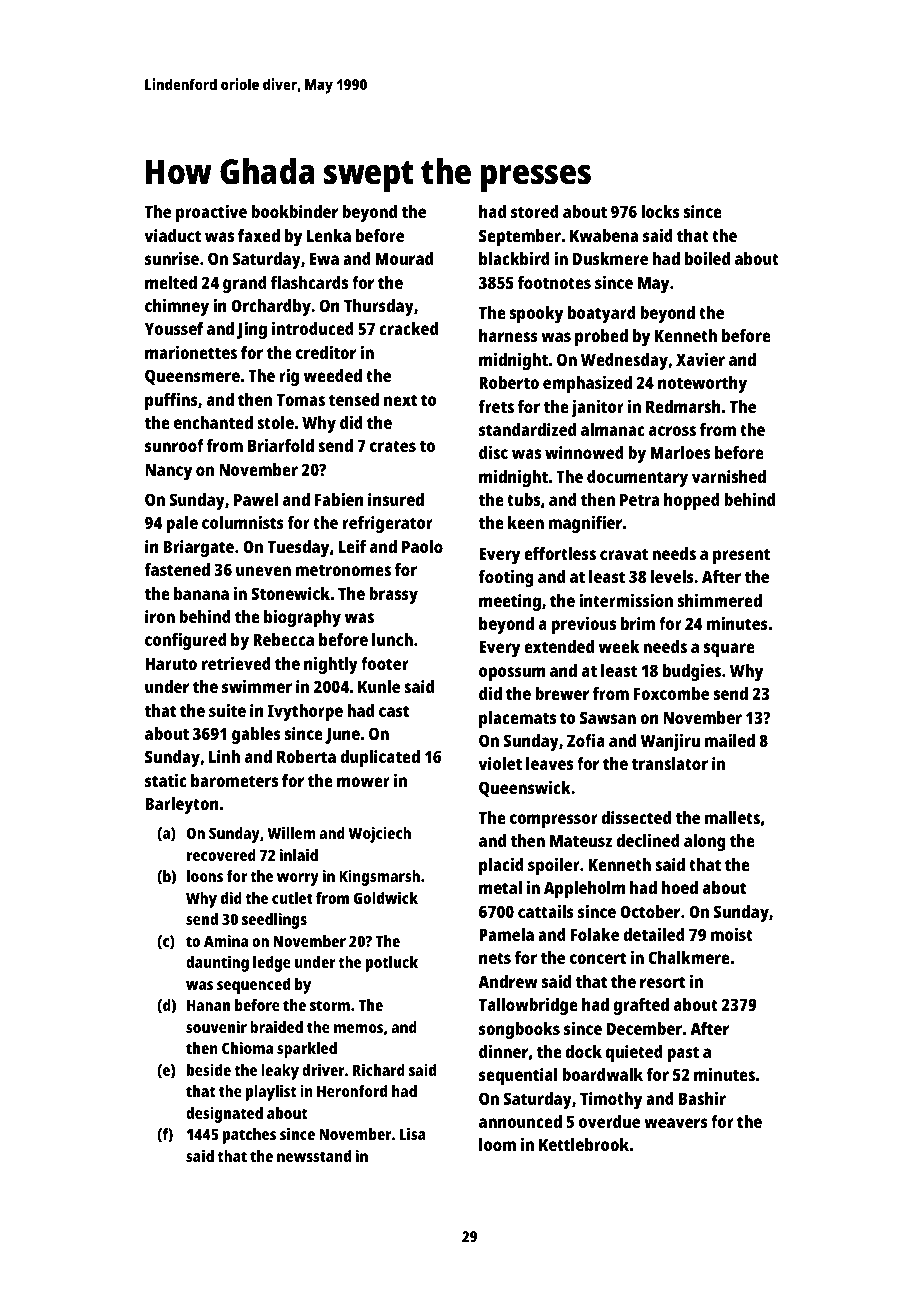  I want to click on introduced, so click(313, 328).
